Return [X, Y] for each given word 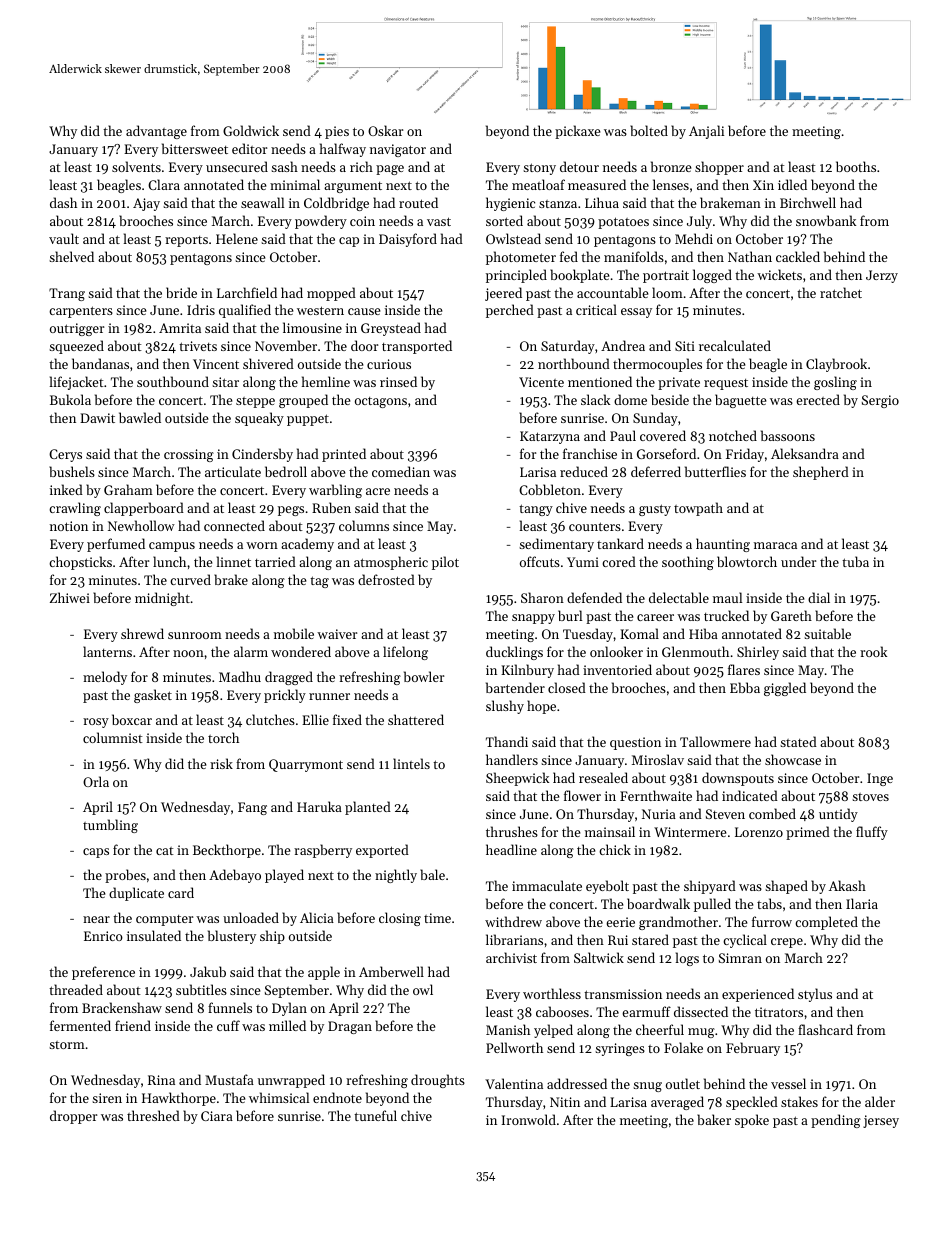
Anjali [706, 132]
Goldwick [251, 130]
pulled [712, 905]
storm [67, 1045]
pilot [445, 563]
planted [368, 808]
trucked [726, 615]
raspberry [323, 851]
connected [234, 525]
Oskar [385, 130]
